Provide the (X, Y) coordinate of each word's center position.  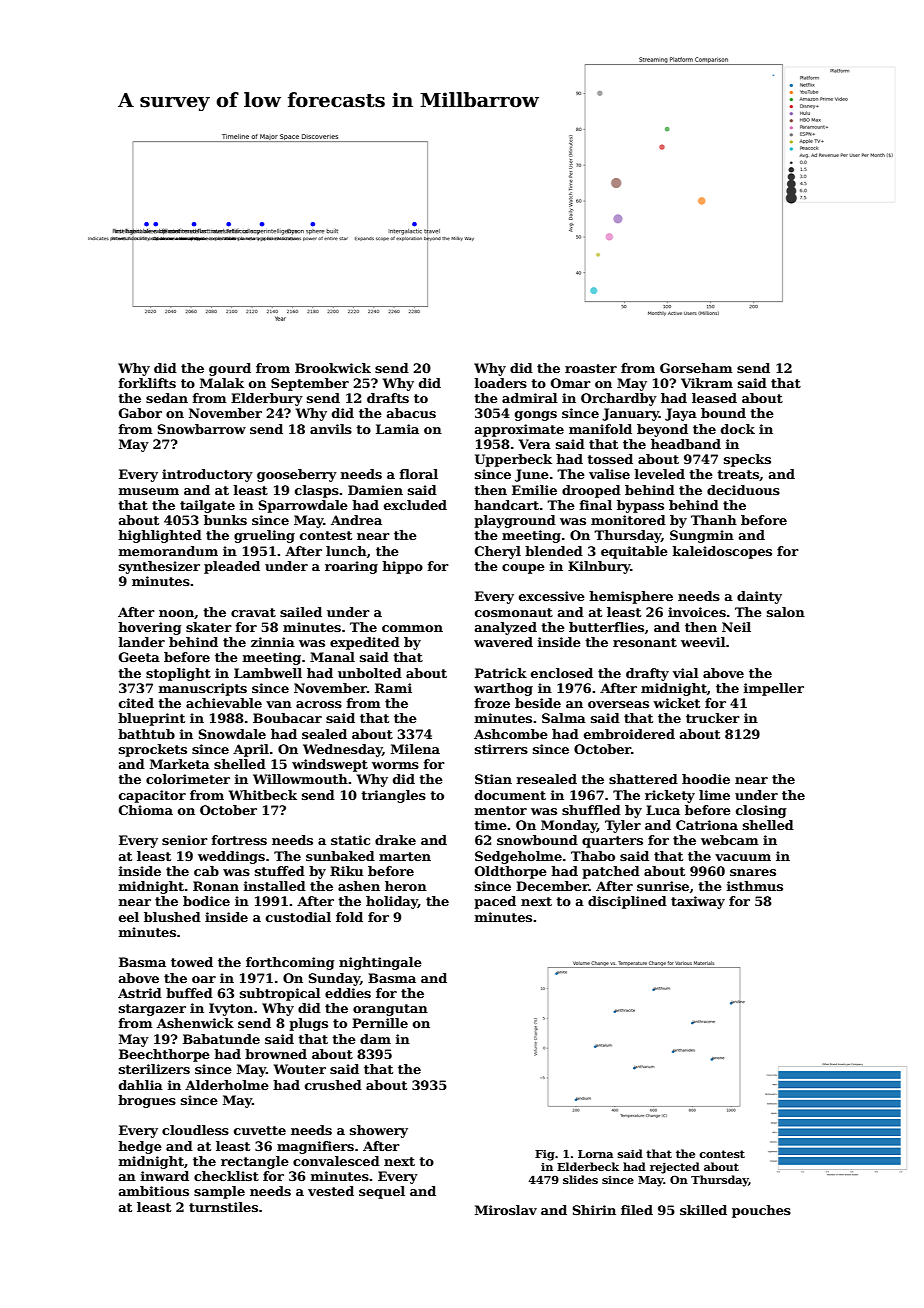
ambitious (154, 1191)
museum (149, 491)
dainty (759, 597)
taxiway (698, 902)
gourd (230, 369)
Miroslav (506, 1210)
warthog (503, 689)
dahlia (141, 1085)
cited (136, 703)
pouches (761, 1211)
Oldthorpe (511, 872)
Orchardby (619, 399)
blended (554, 551)
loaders (501, 383)
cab (206, 871)
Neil (736, 627)
